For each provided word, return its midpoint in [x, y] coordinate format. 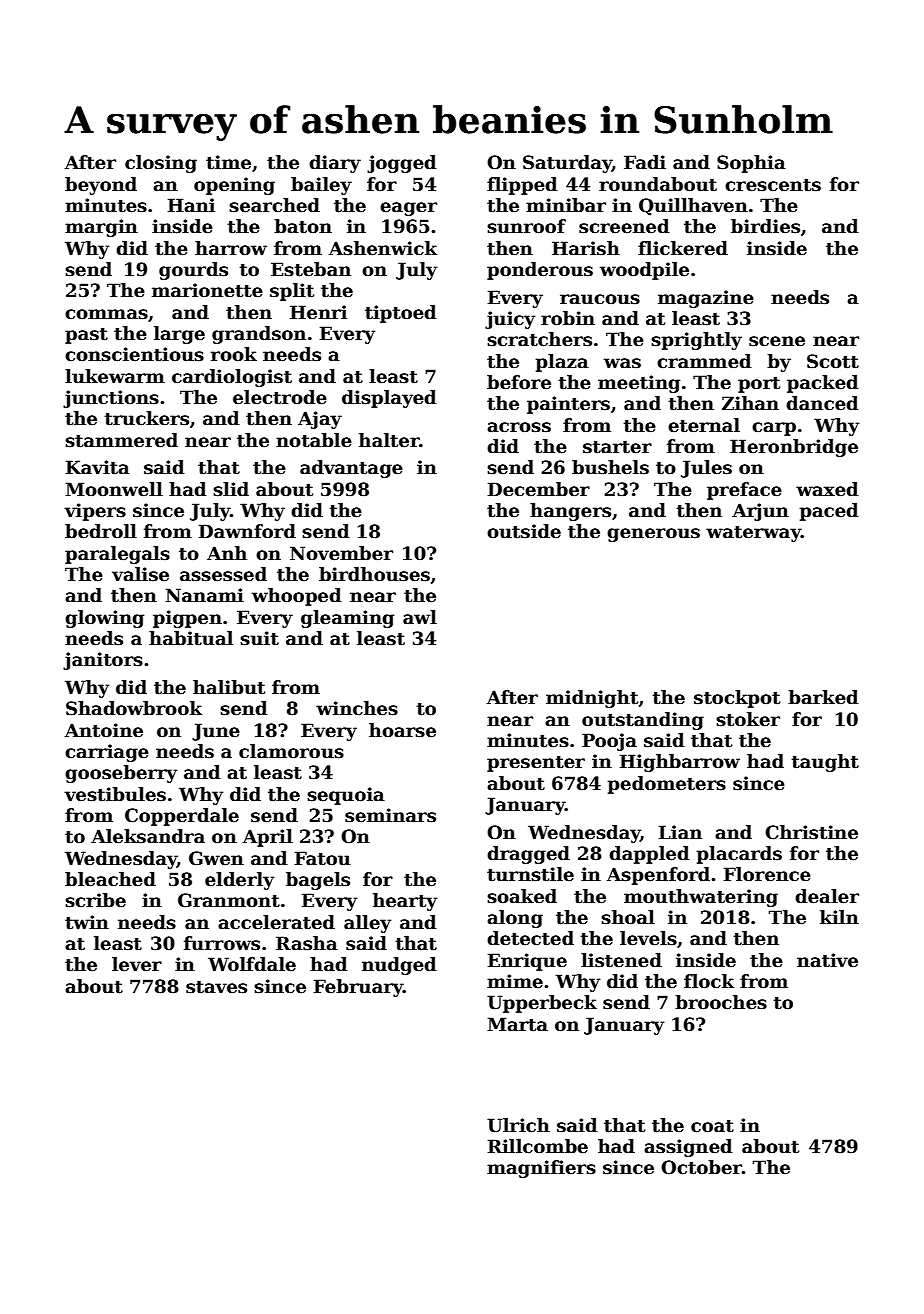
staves [216, 987]
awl [420, 617]
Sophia [751, 164]
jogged [402, 164]
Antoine [104, 730]
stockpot [737, 699]
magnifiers [541, 1169]
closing [161, 164]
